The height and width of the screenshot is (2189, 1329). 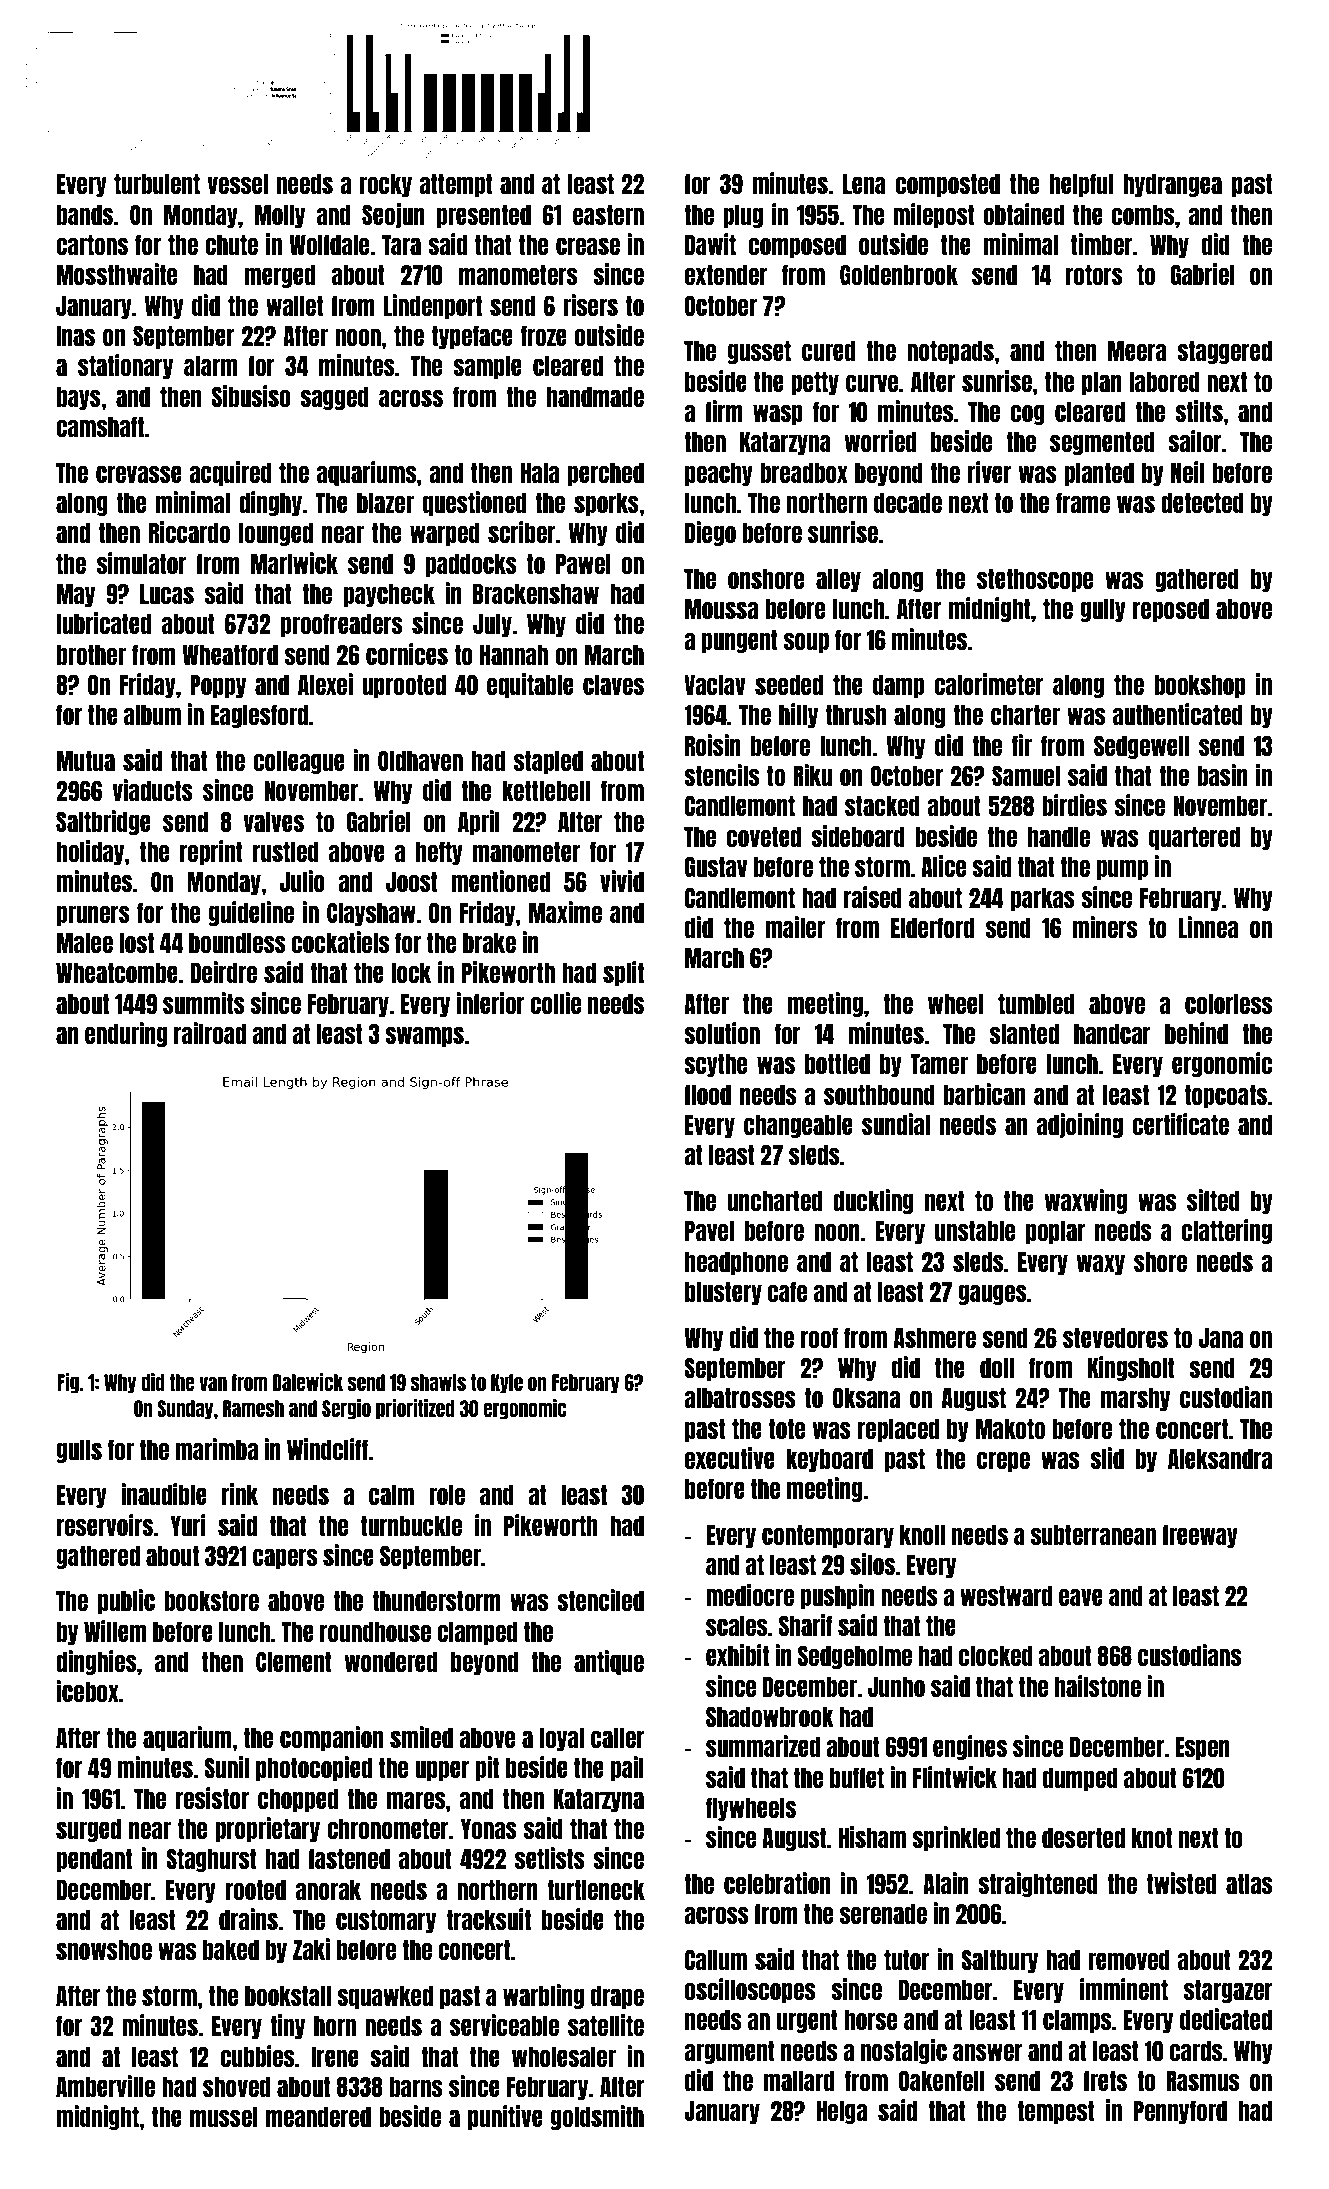 I want to click on antique, so click(x=609, y=1662).
